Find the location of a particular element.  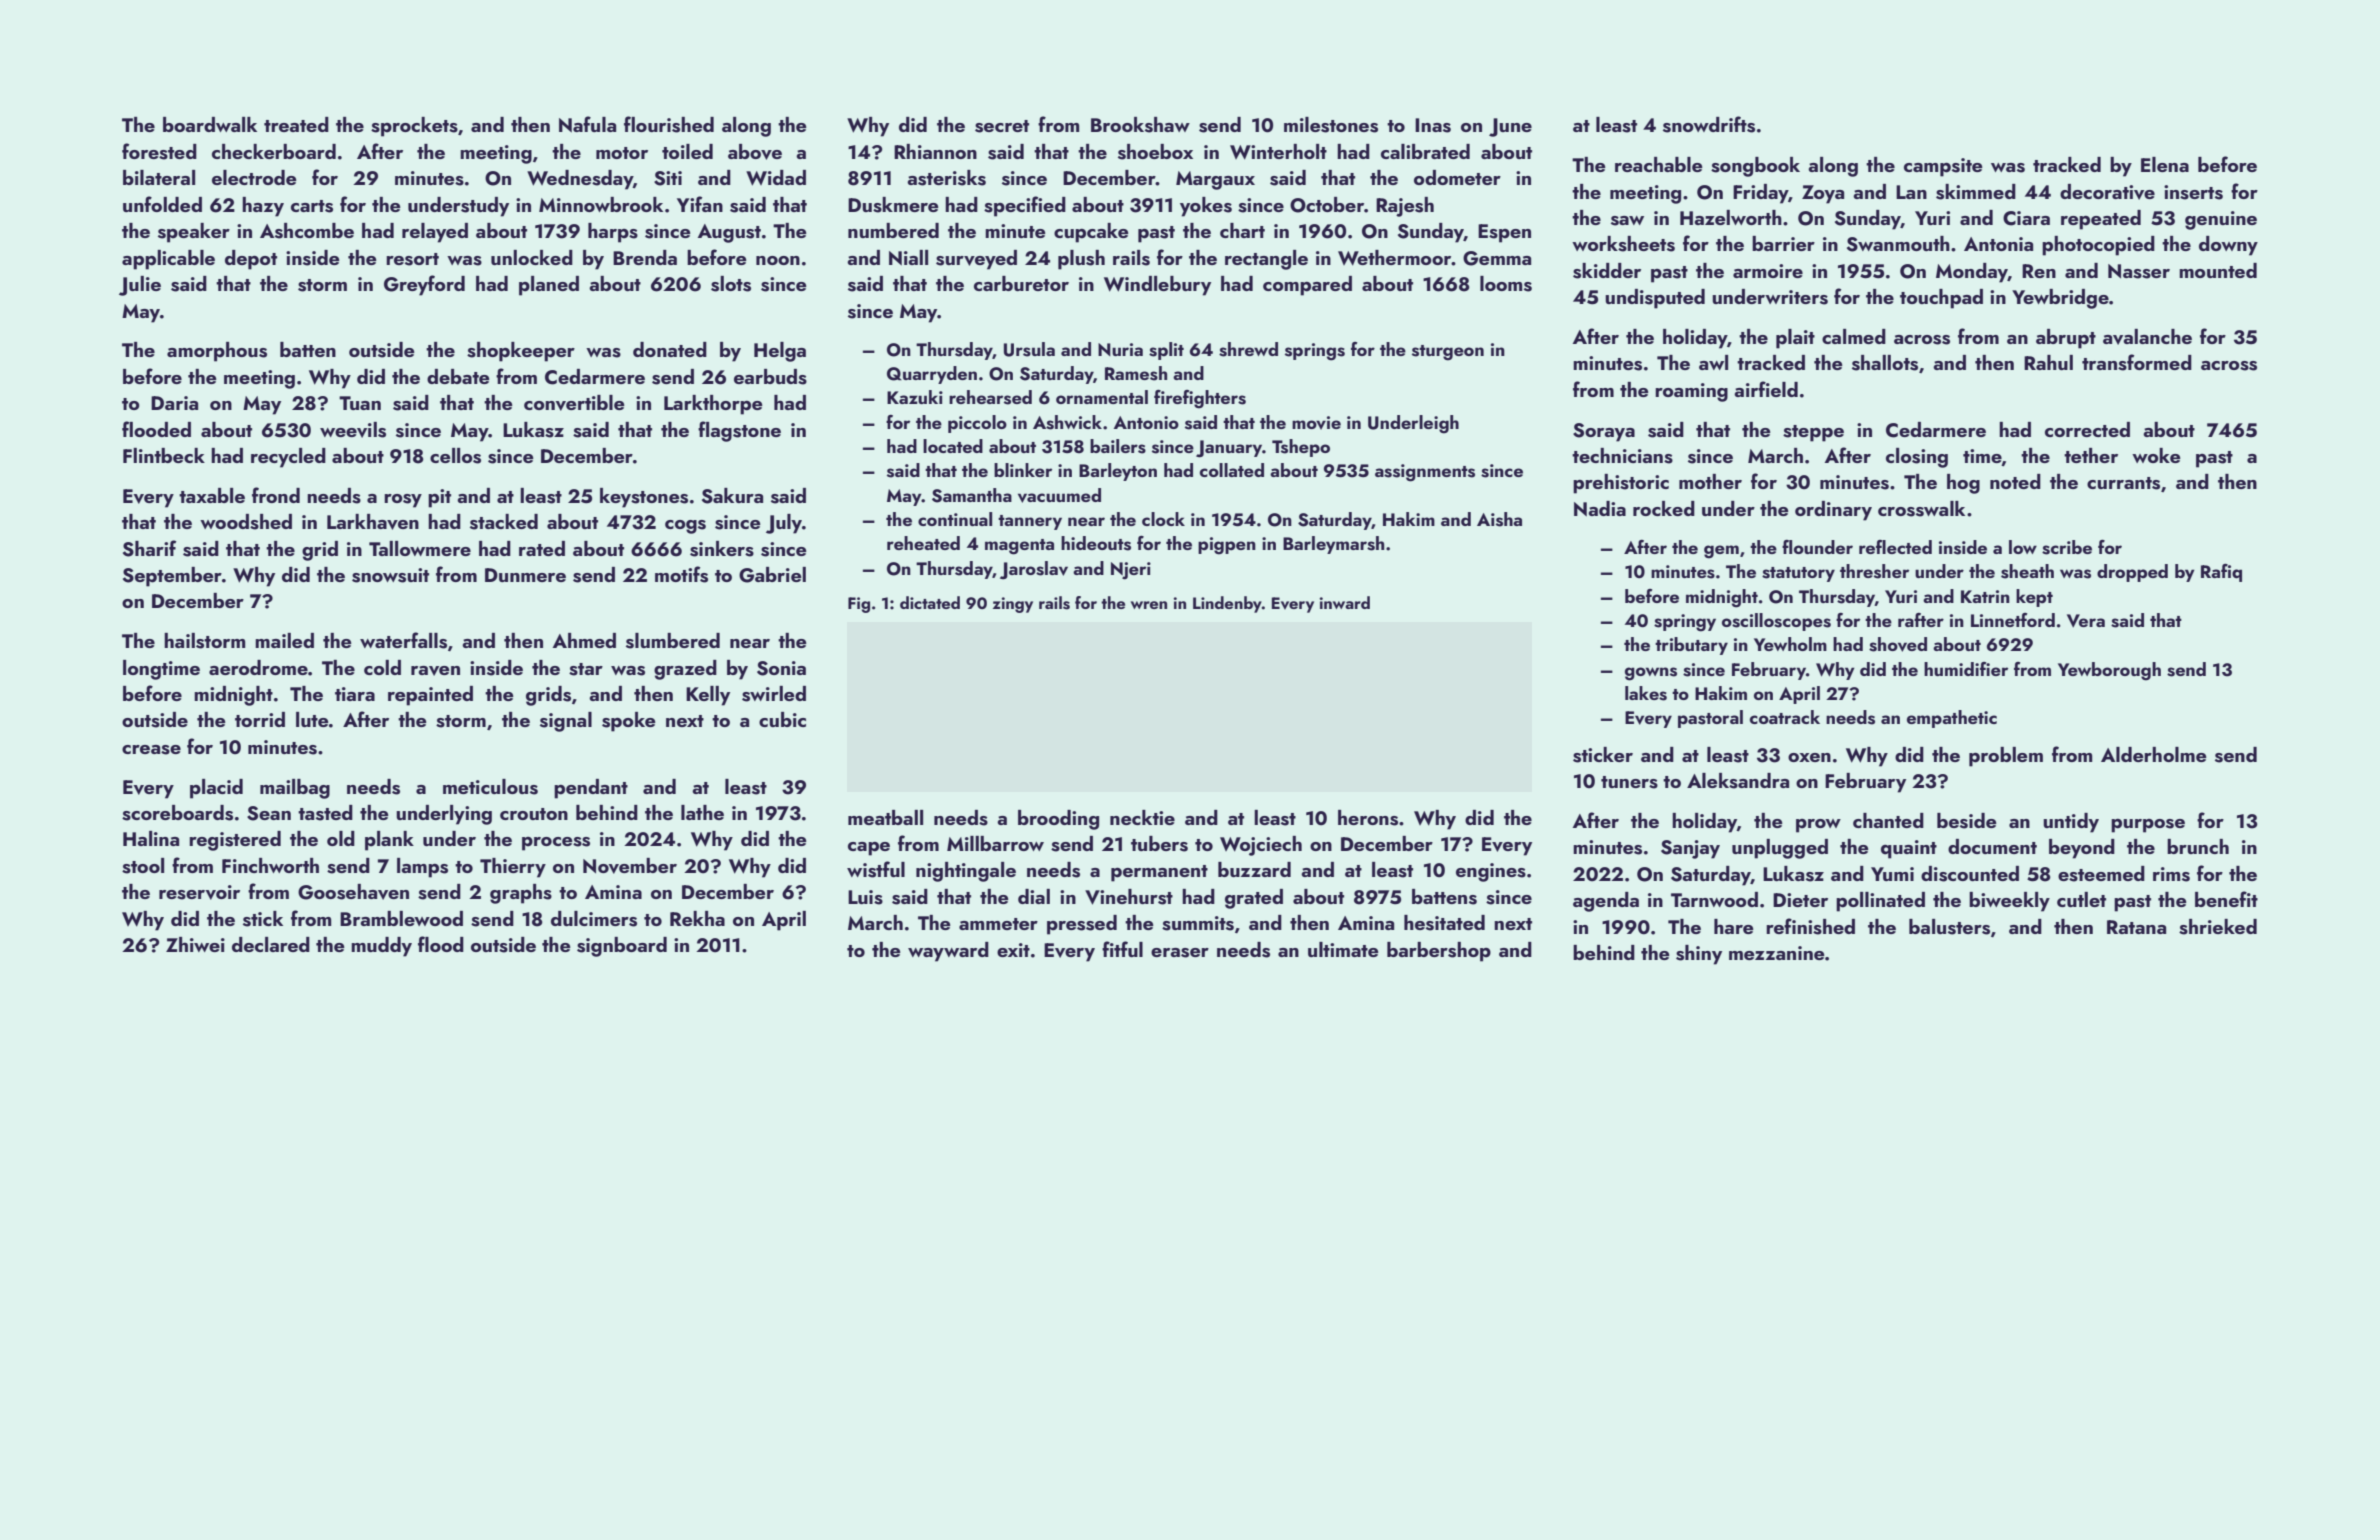

Sean is located at coordinates (269, 813).
